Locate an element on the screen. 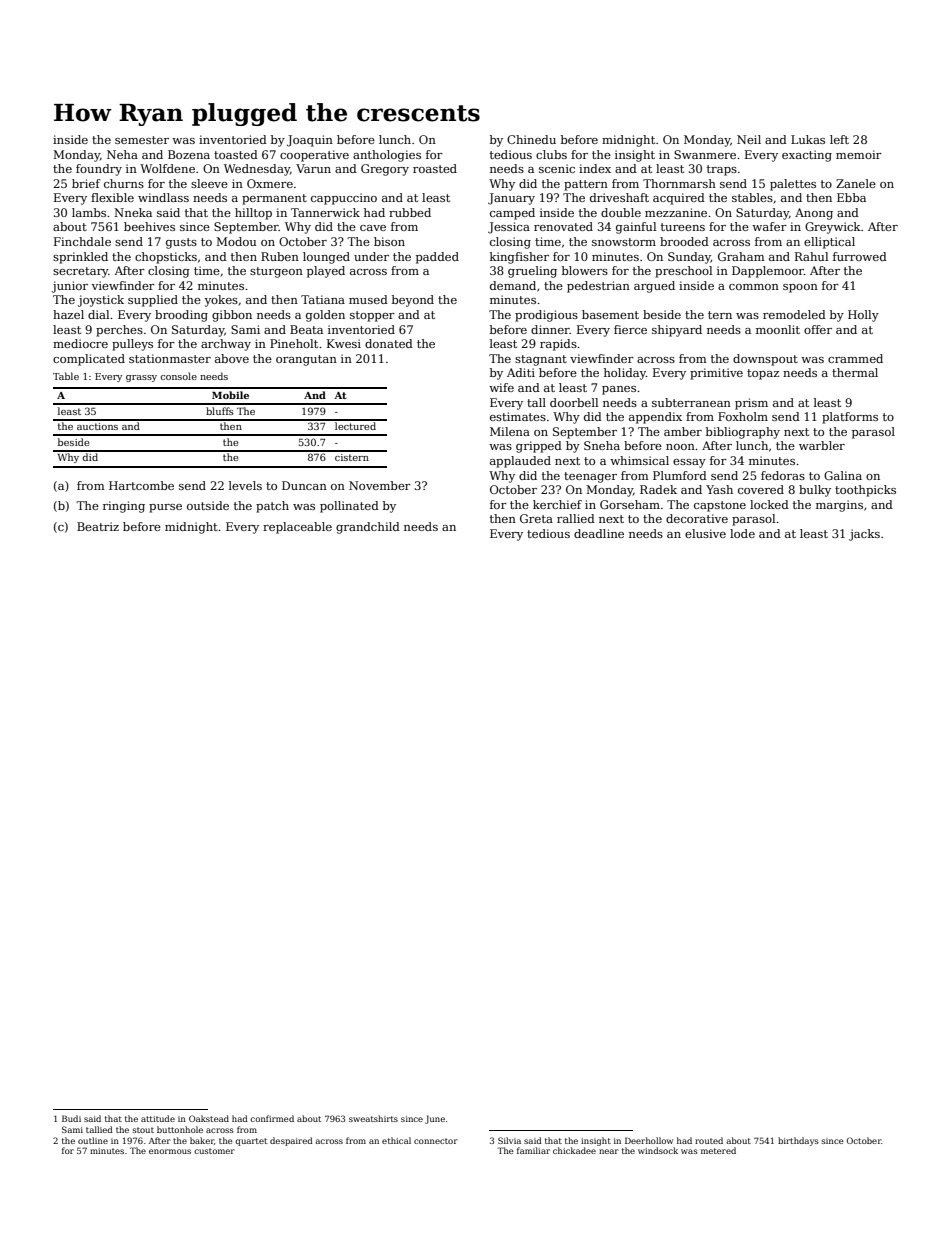 The height and width of the screenshot is (1233, 952). Beatriz is located at coordinates (98, 526).
